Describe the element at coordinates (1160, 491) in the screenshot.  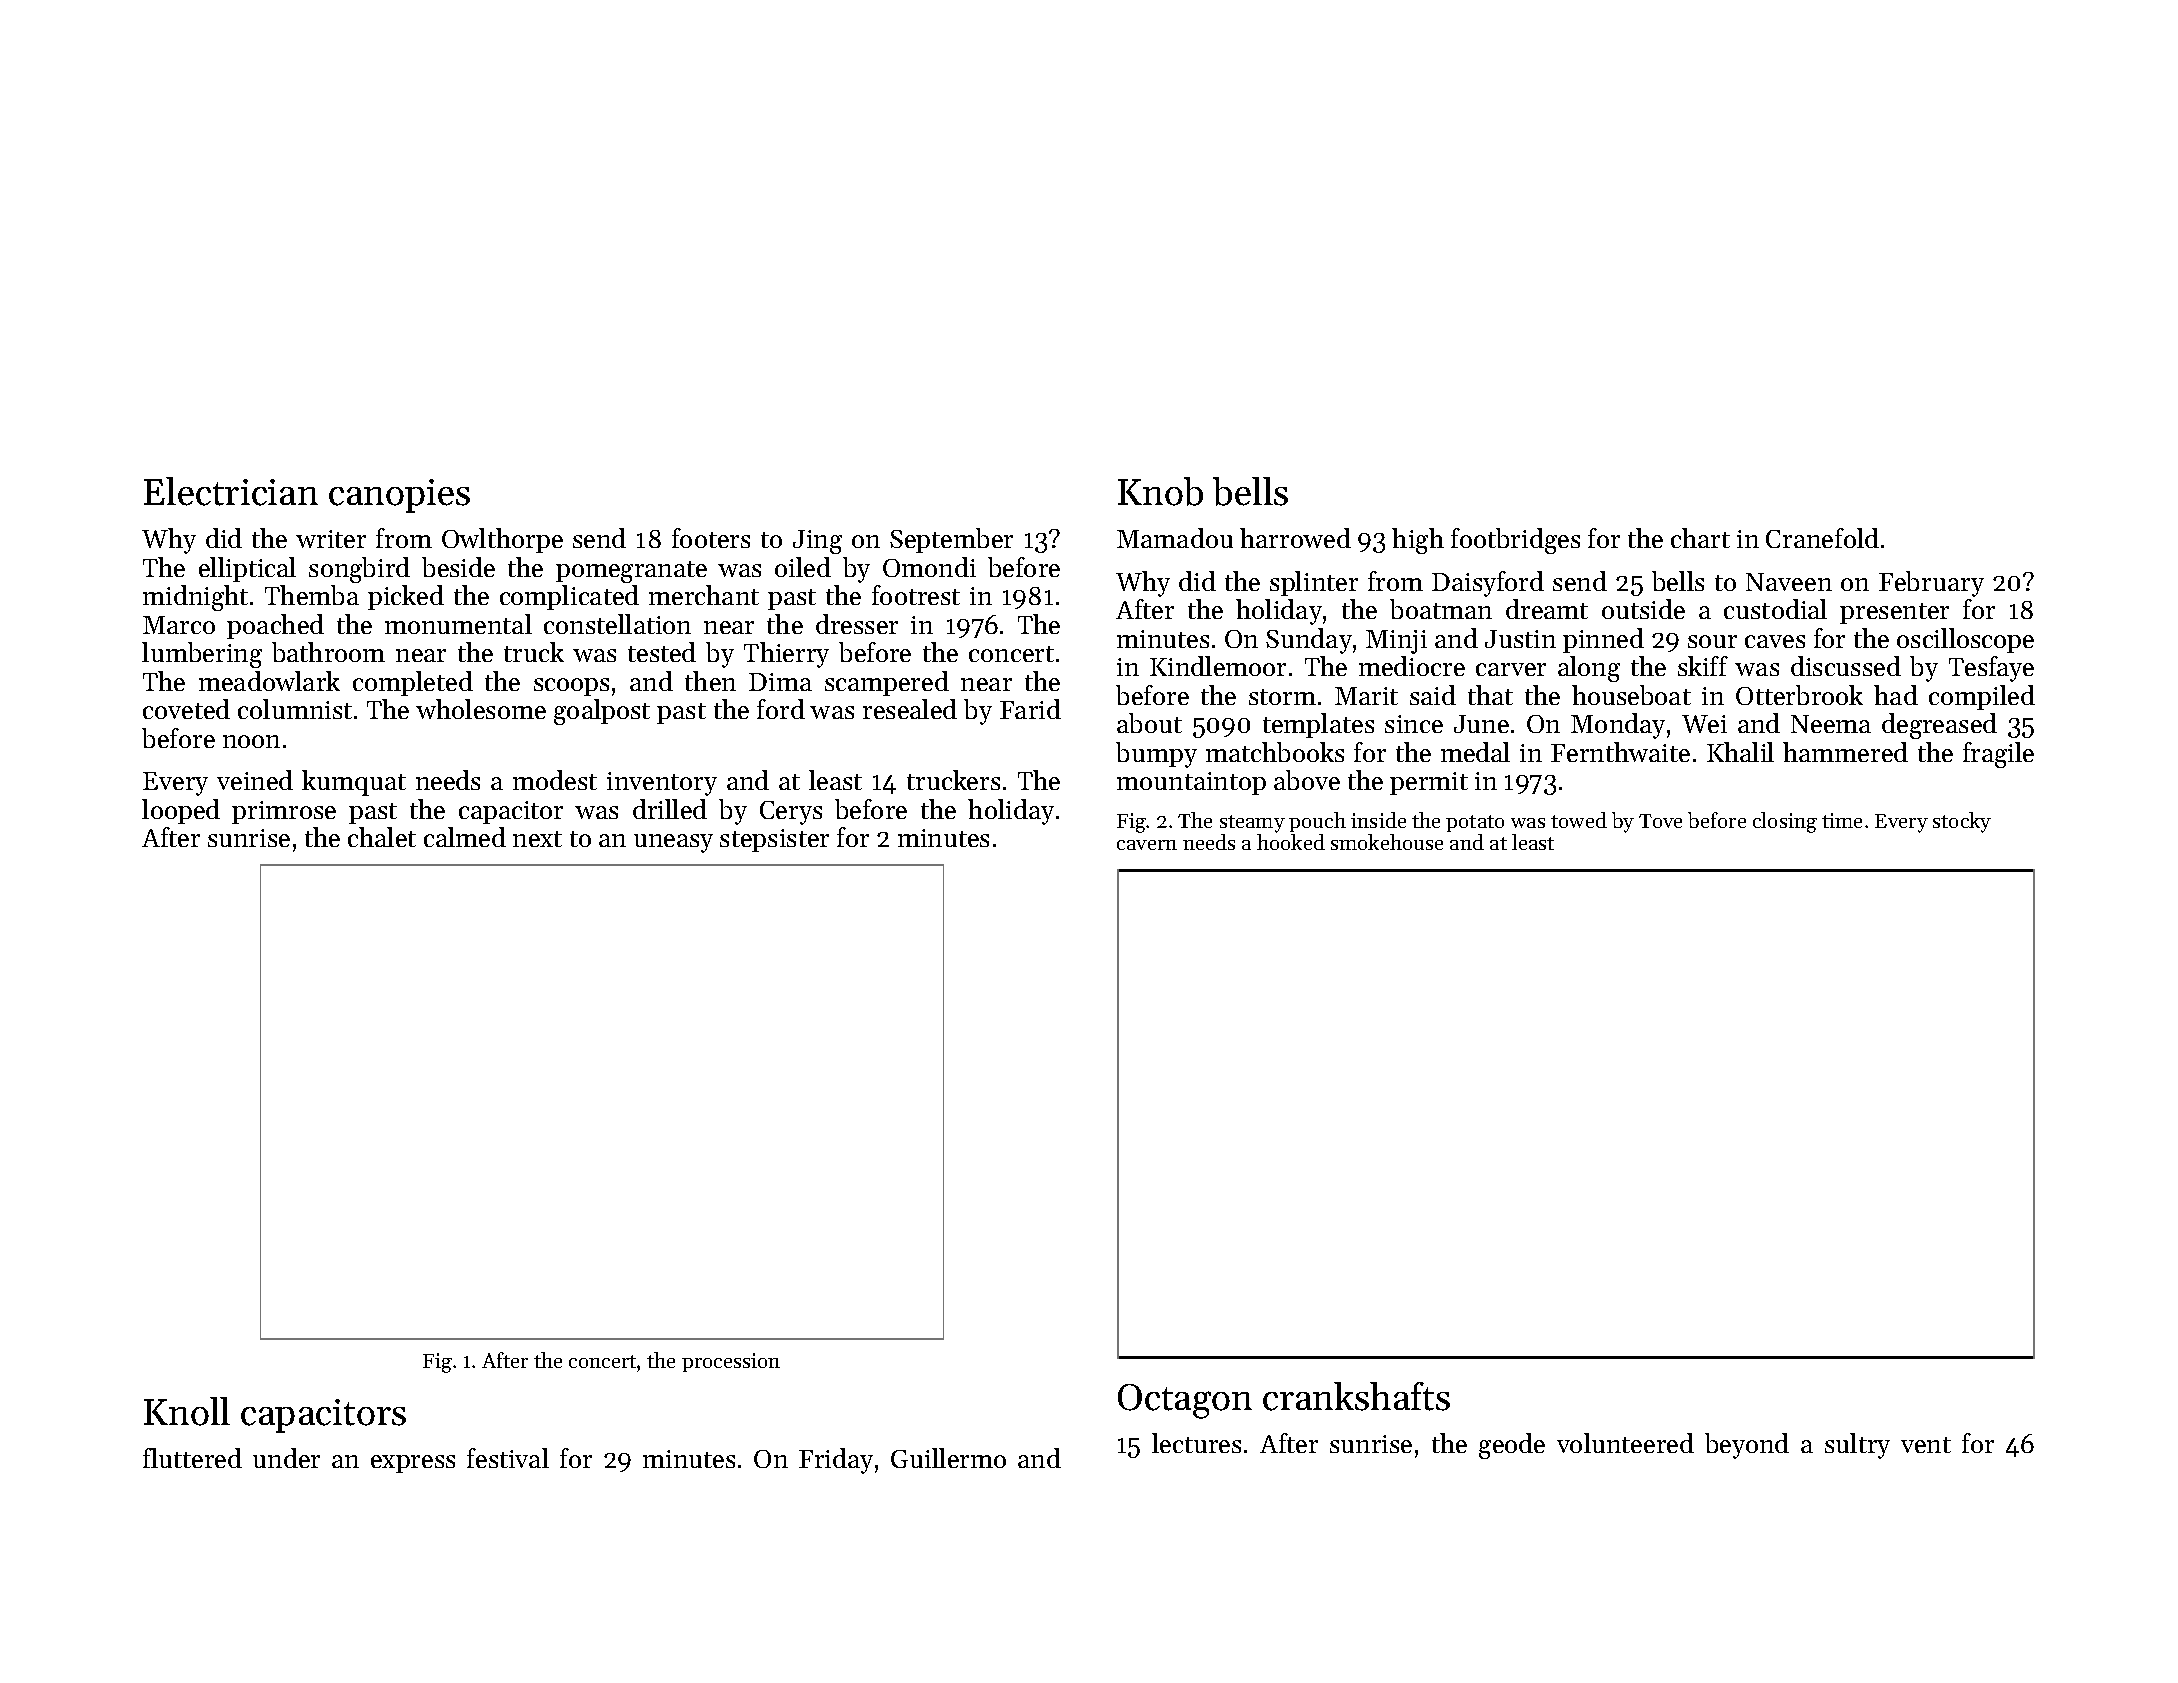
I see `Knob` at that location.
